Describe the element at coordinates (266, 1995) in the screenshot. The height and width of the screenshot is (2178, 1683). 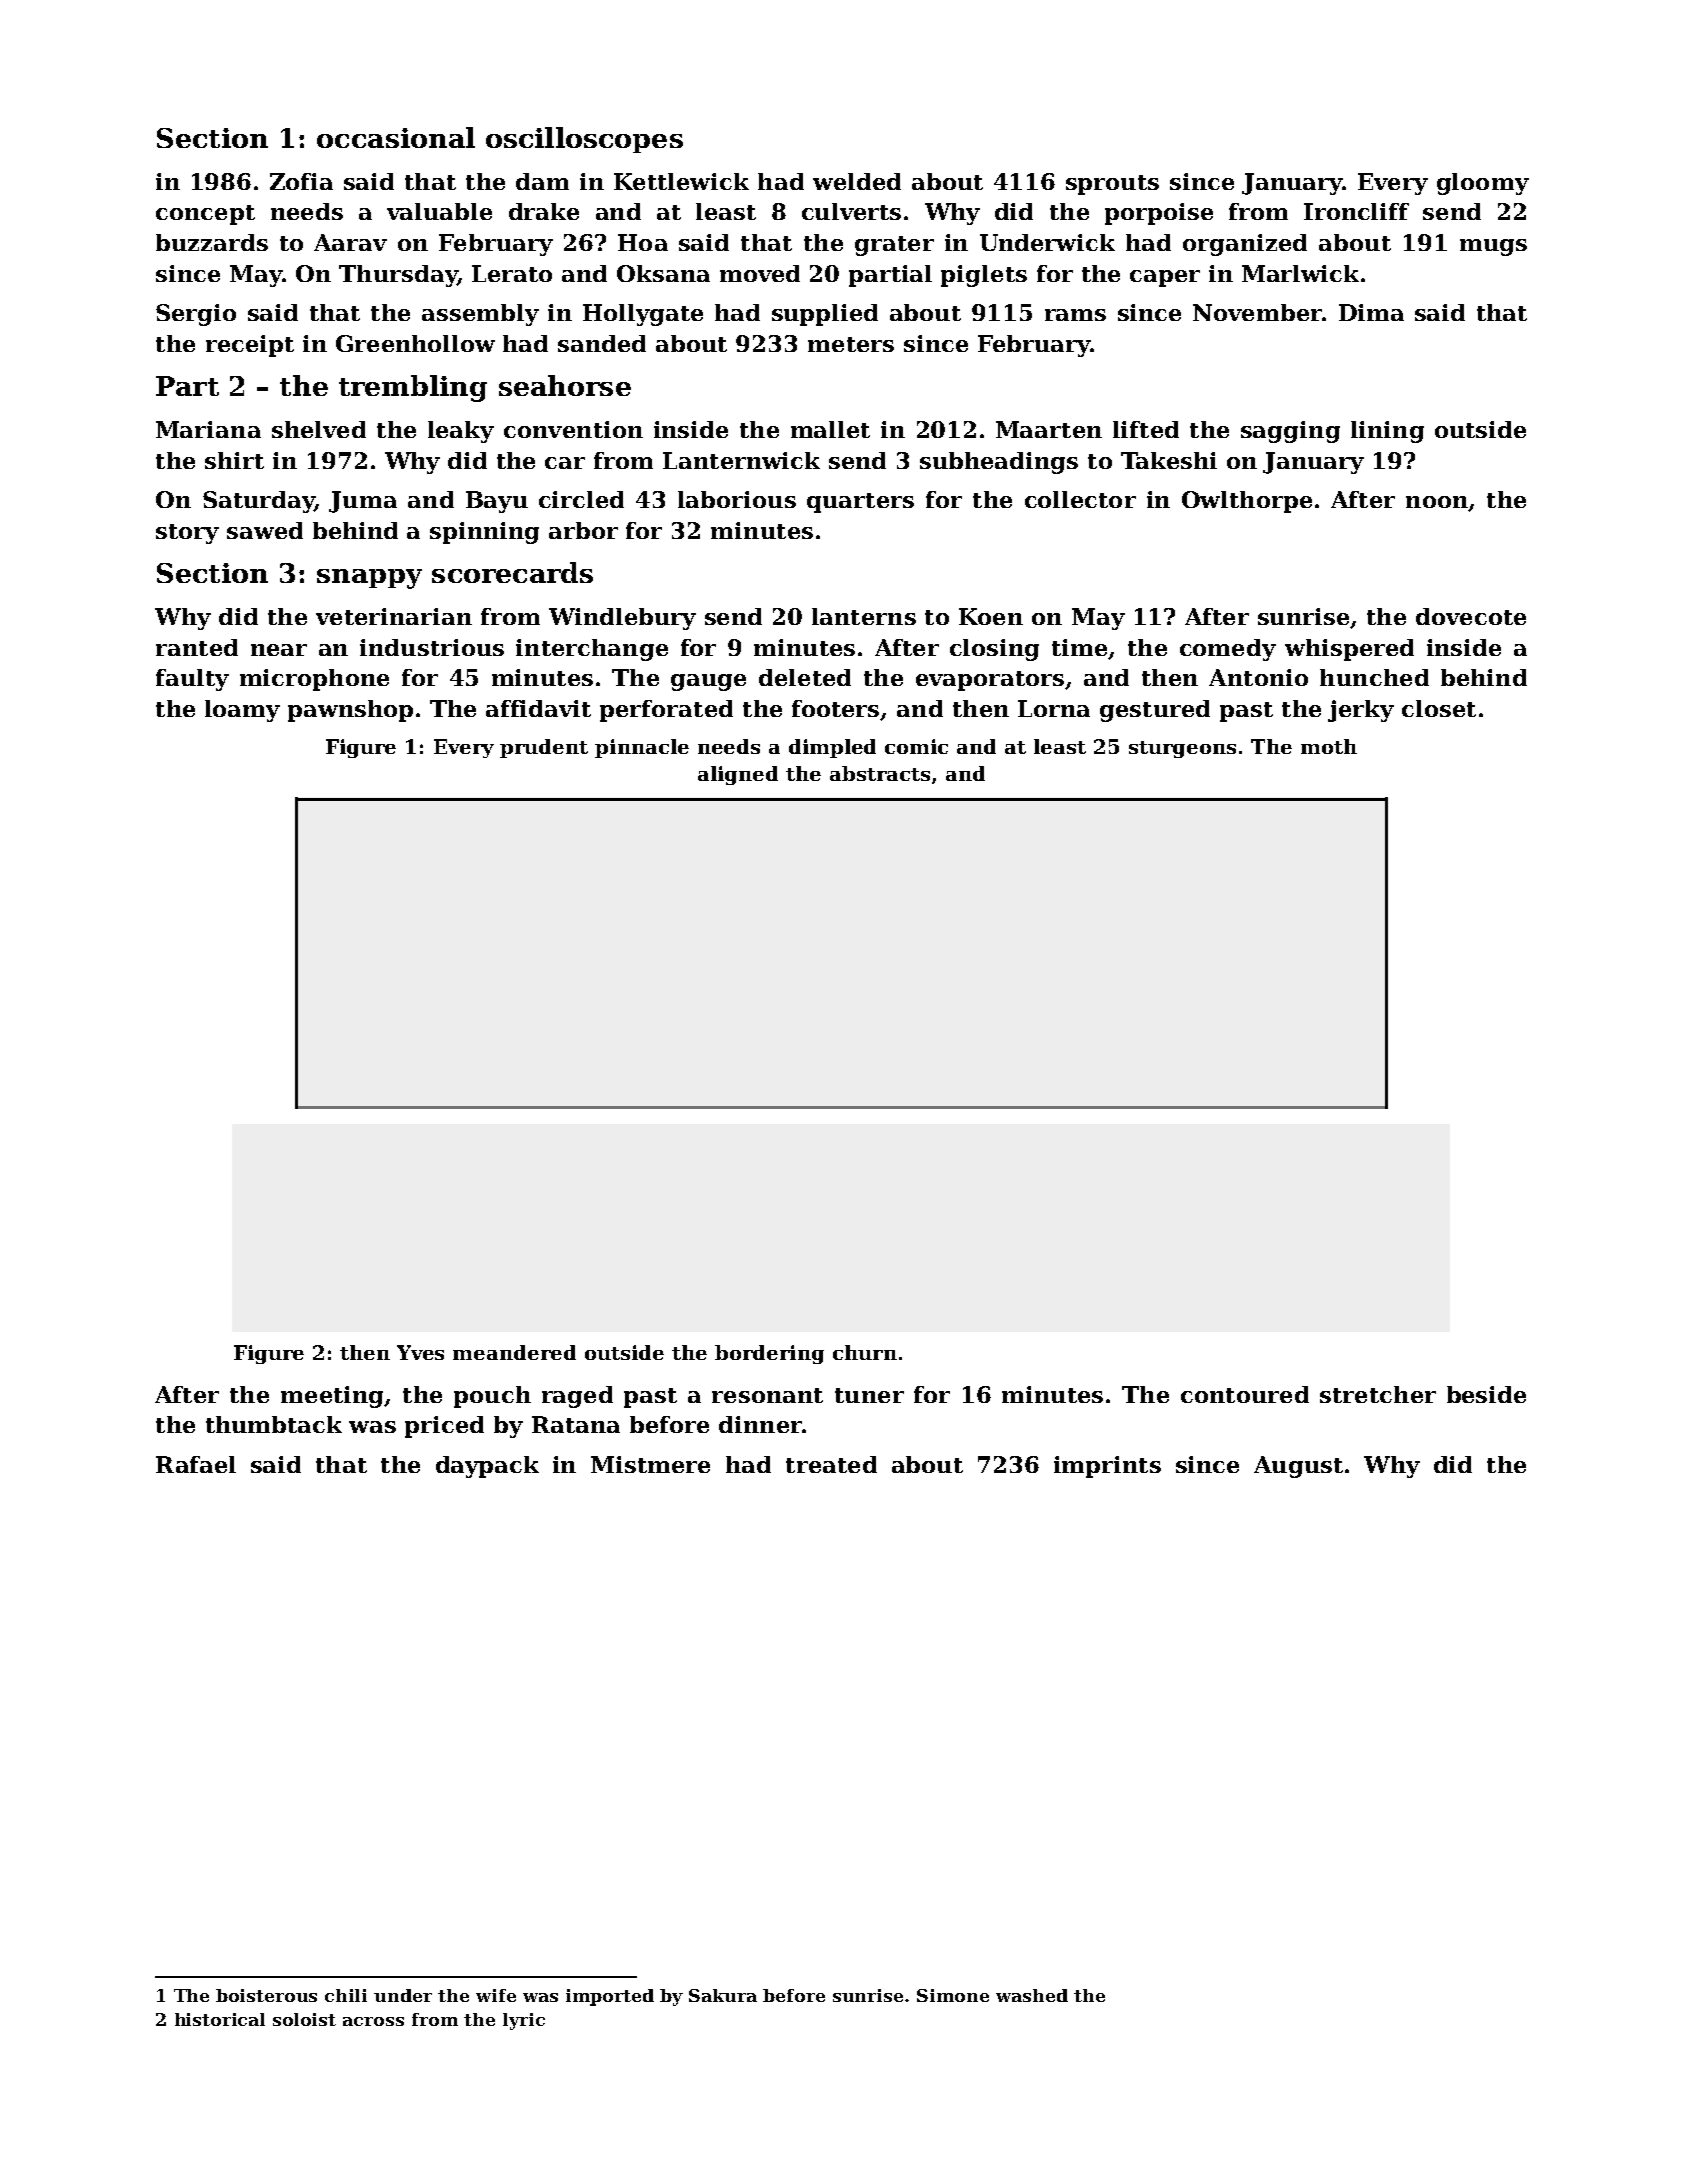
I see `boisterous` at that location.
